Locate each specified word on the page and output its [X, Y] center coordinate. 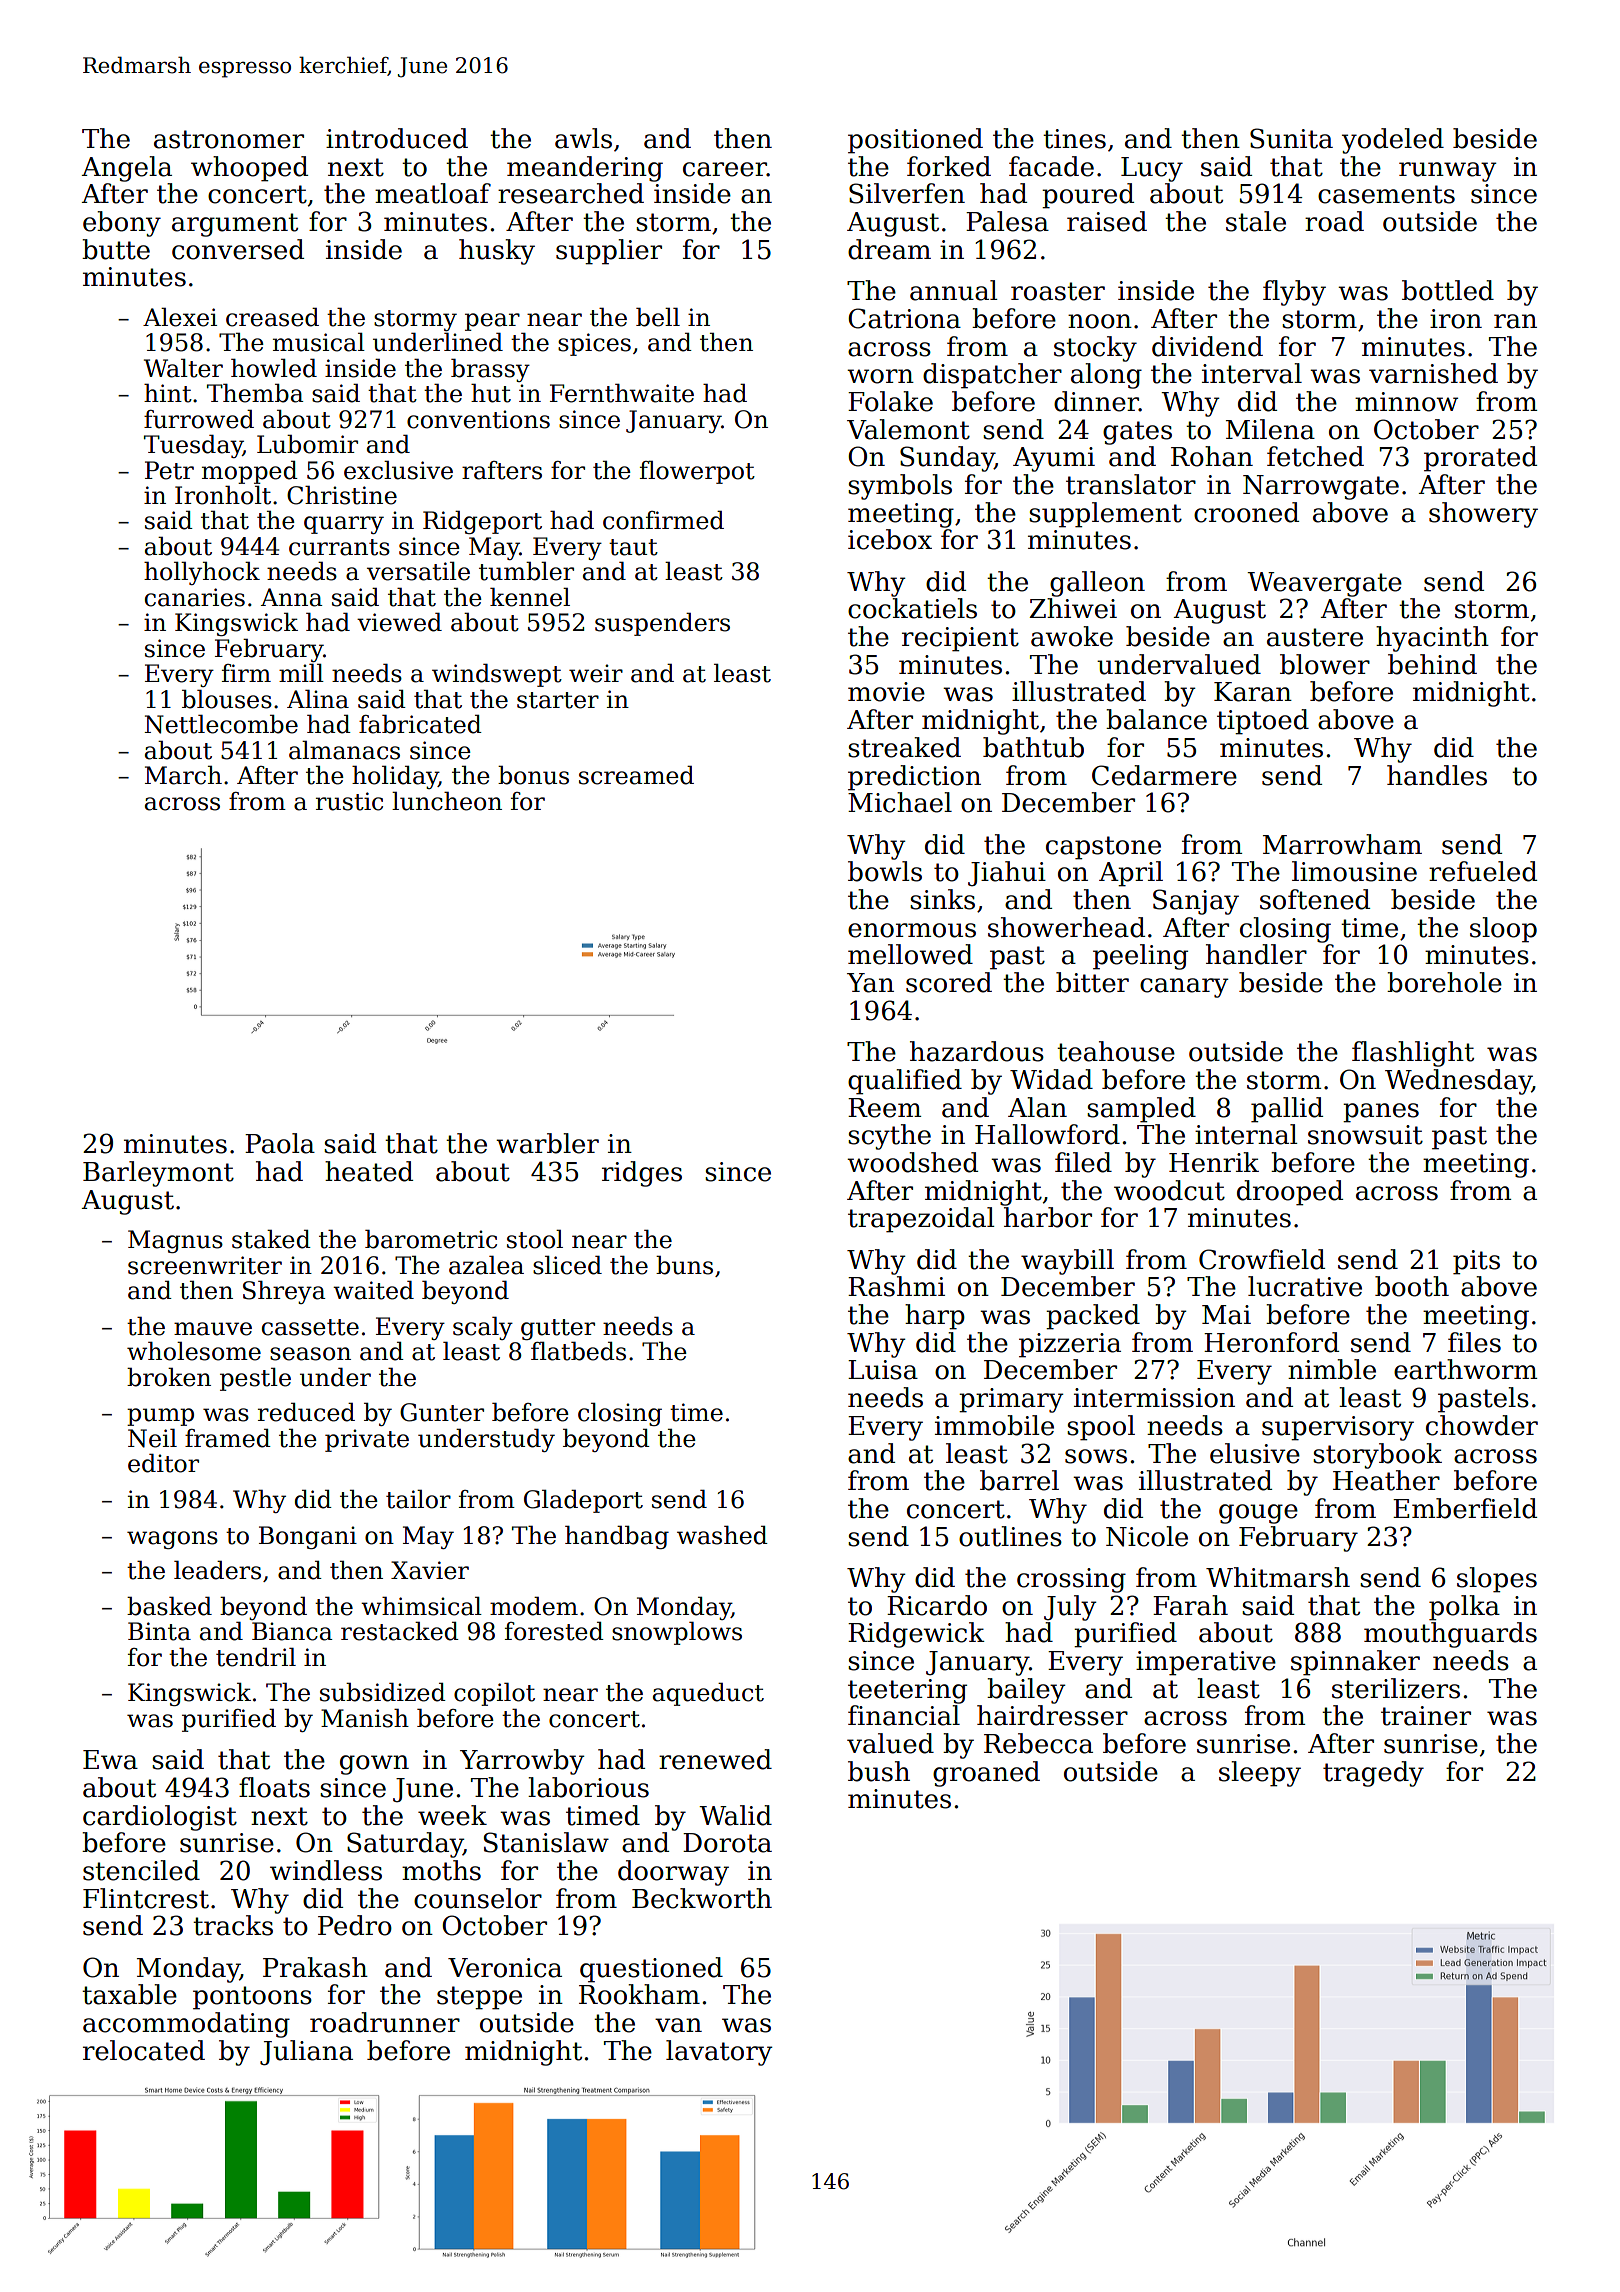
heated [369, 1171]
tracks [233, 1925]
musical [319, 342]
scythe [889, 1137]
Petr [169, 470]
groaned [986, 1774]
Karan [1253, 692]
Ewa [110, 1760]
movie [886, 692]
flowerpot [697, 472]
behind [1432, 664]
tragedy [1373, 1774]
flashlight [1413, 1054]
